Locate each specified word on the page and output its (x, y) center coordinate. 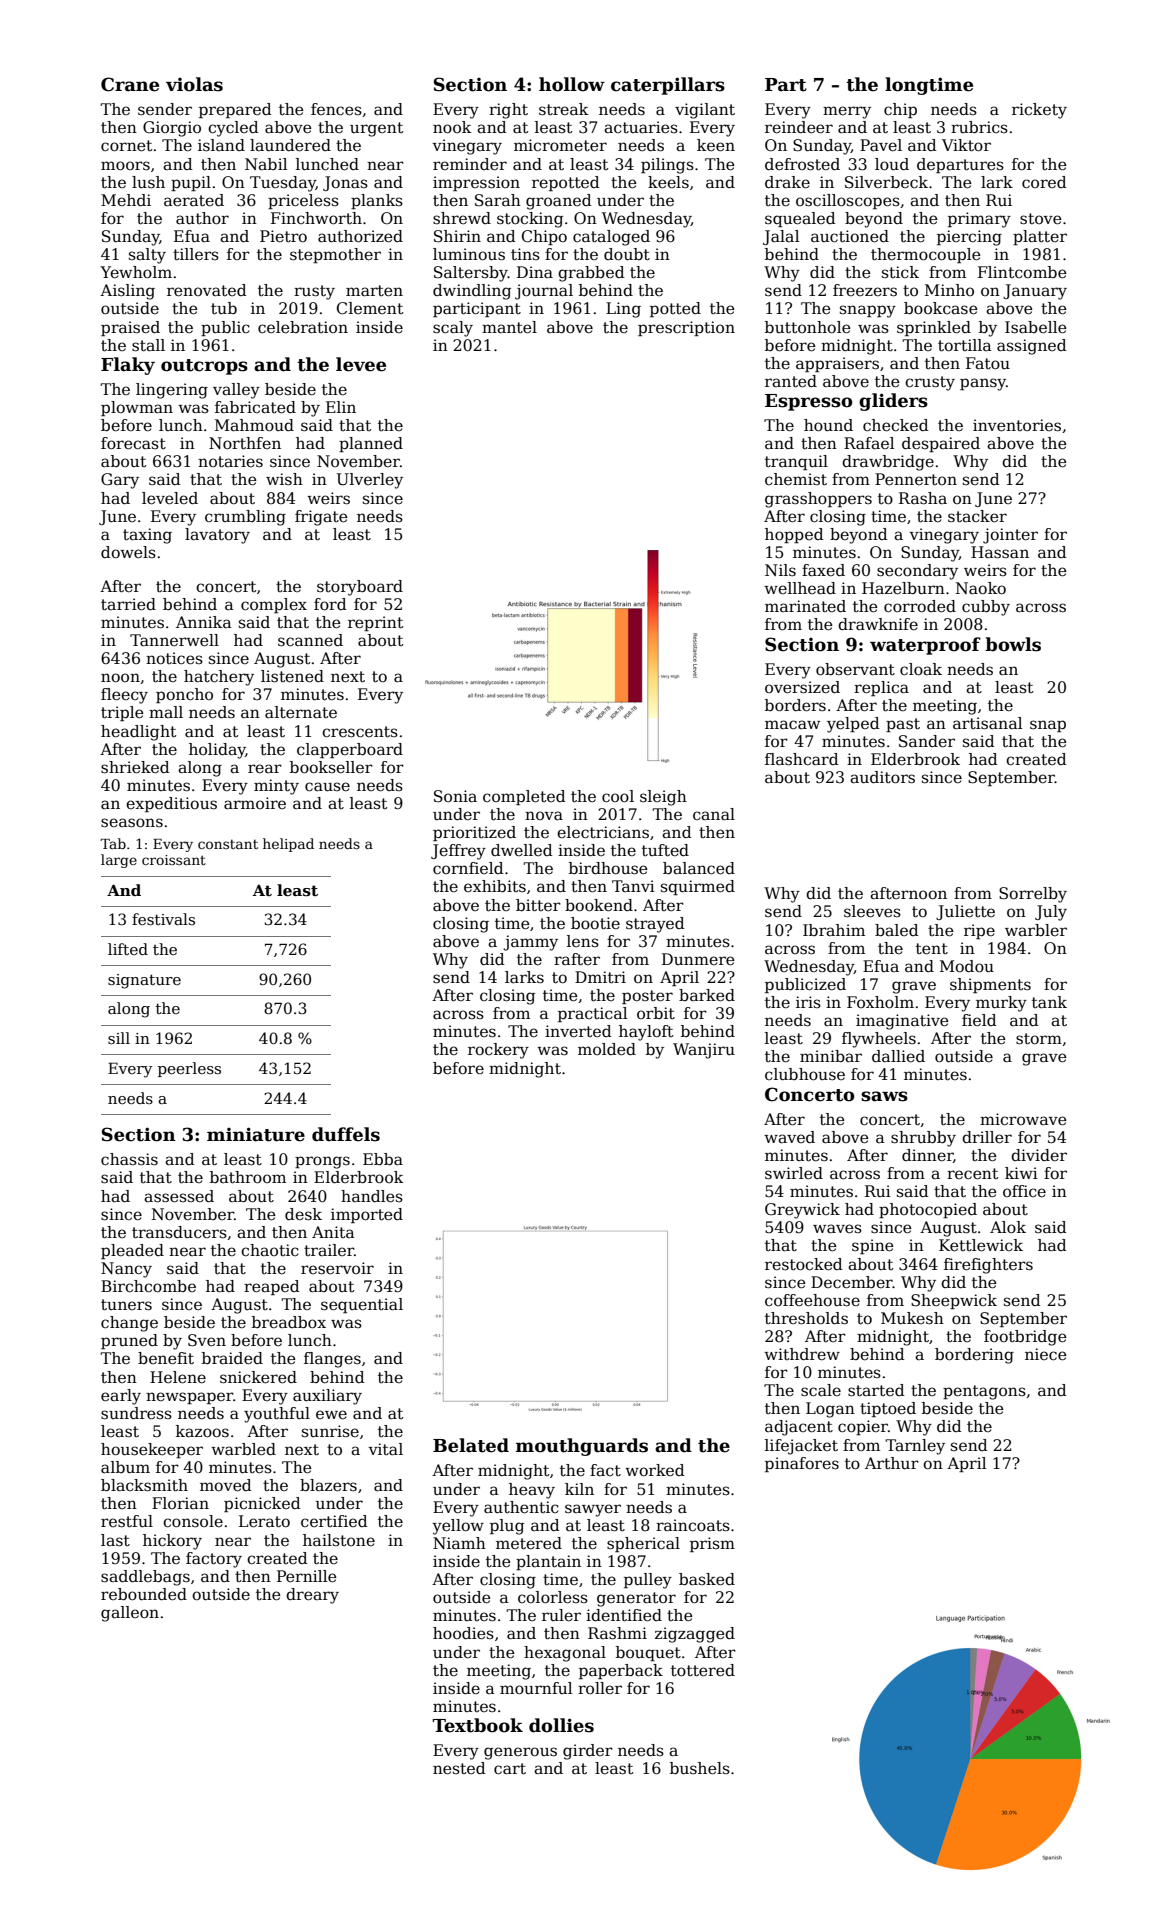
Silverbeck (886, 182)
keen (716, 145)
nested (459, 1768)
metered (529, 1543)
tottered (703, 1670)
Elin (341, 407)
